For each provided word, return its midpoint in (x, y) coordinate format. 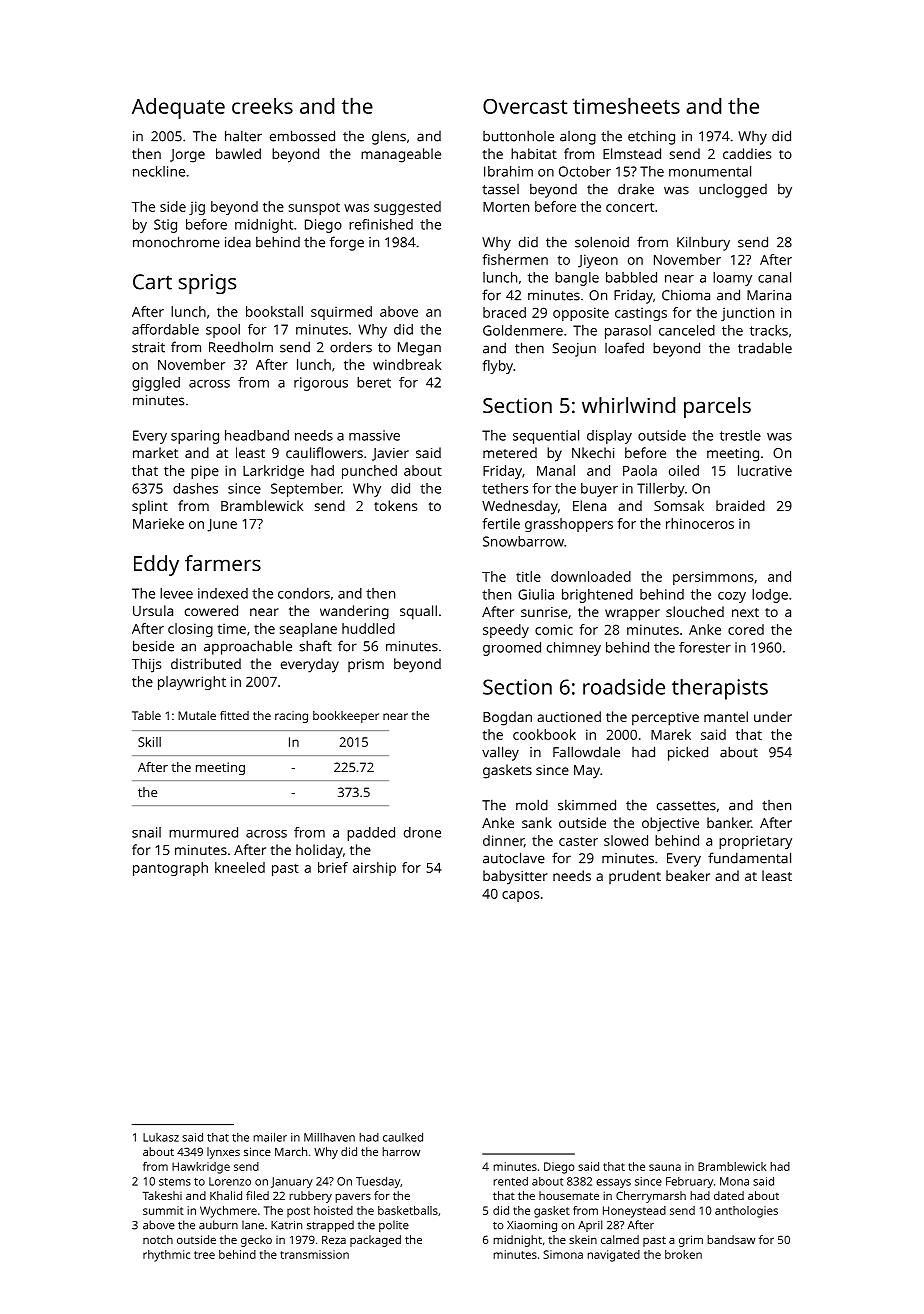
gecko (256, 1241)
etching (651, 137)
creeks (262, 106)
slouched (695, 611)
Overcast (525, 106)
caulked (403, 1137)
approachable (248, 647)
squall (418, 612)
